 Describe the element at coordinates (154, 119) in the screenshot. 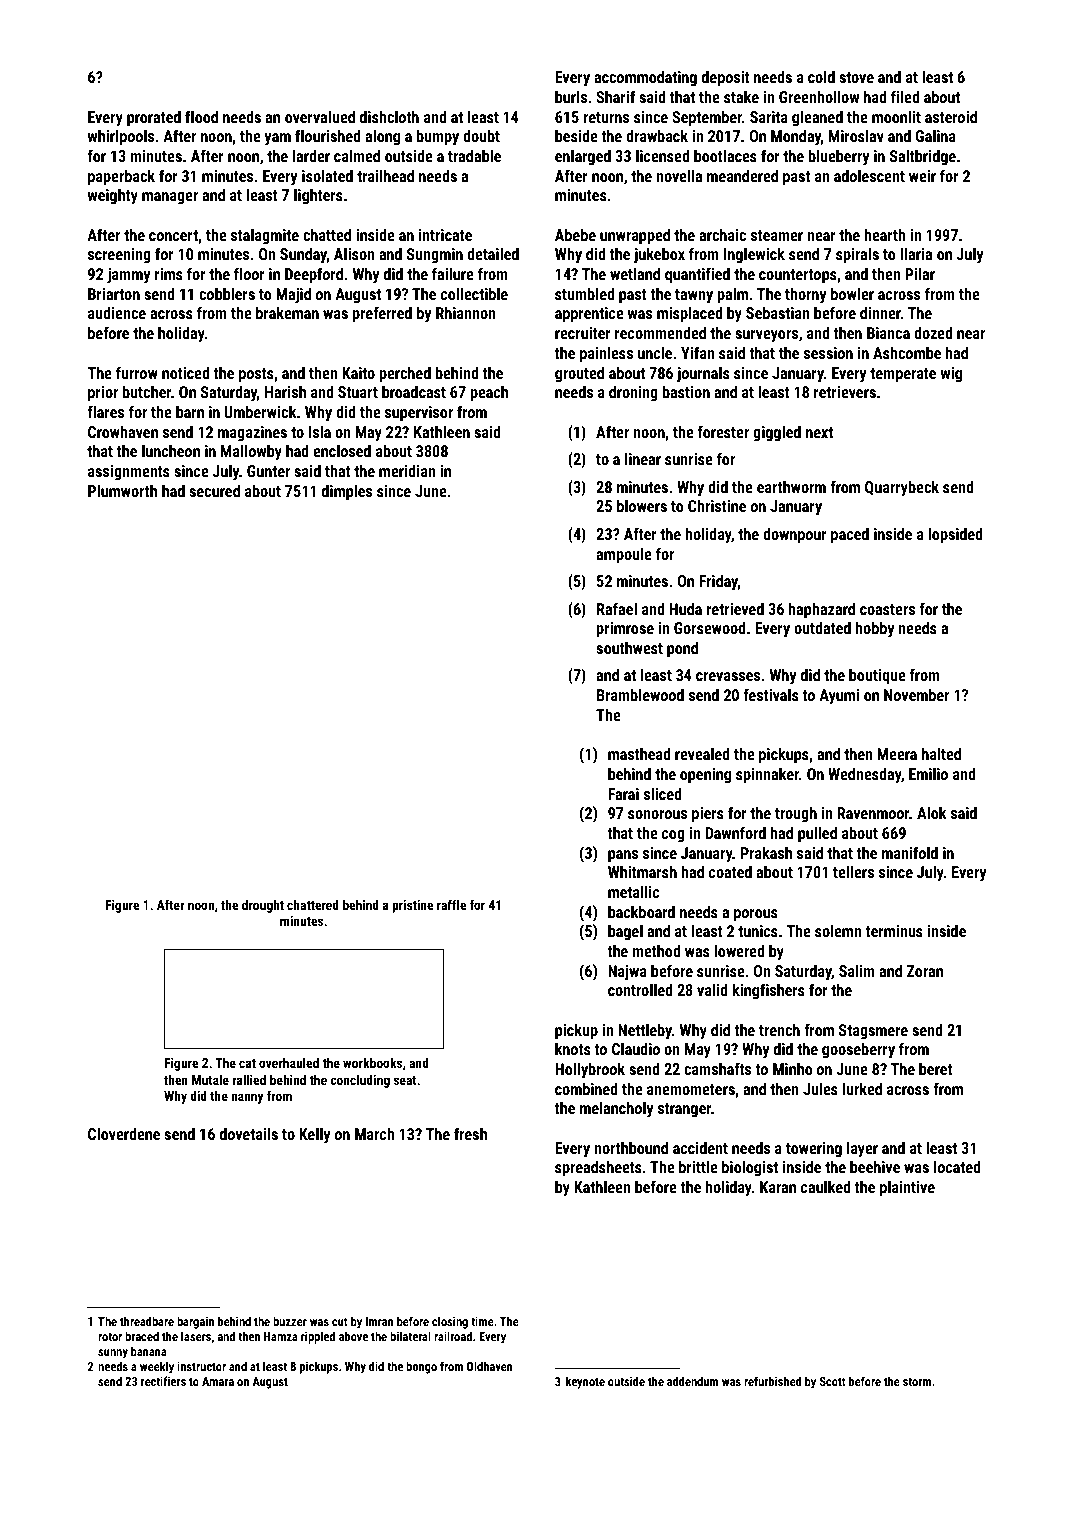

I see `prorated` at that location.
